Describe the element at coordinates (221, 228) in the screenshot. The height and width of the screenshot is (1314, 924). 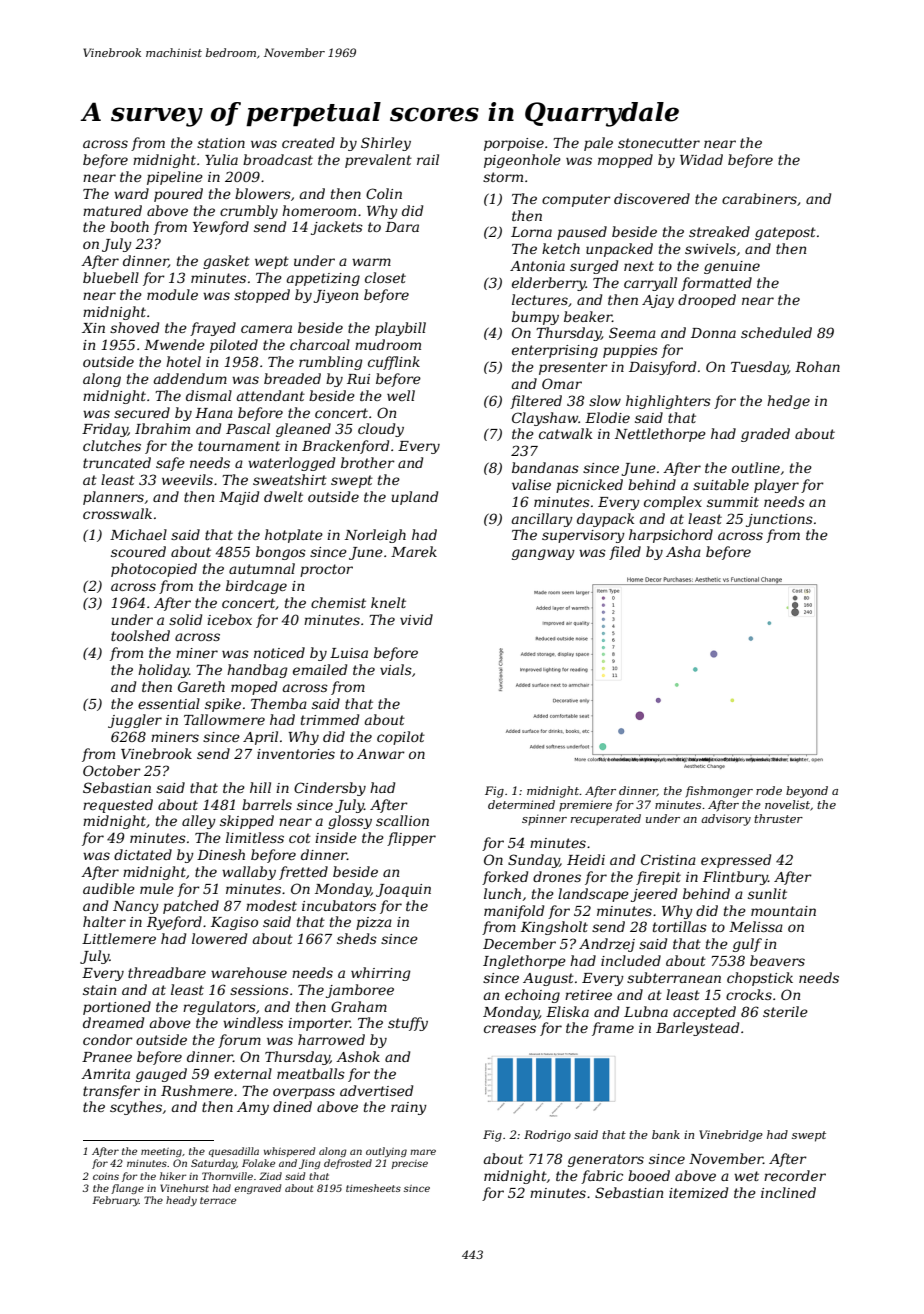
I see `Yewford` at that location.
